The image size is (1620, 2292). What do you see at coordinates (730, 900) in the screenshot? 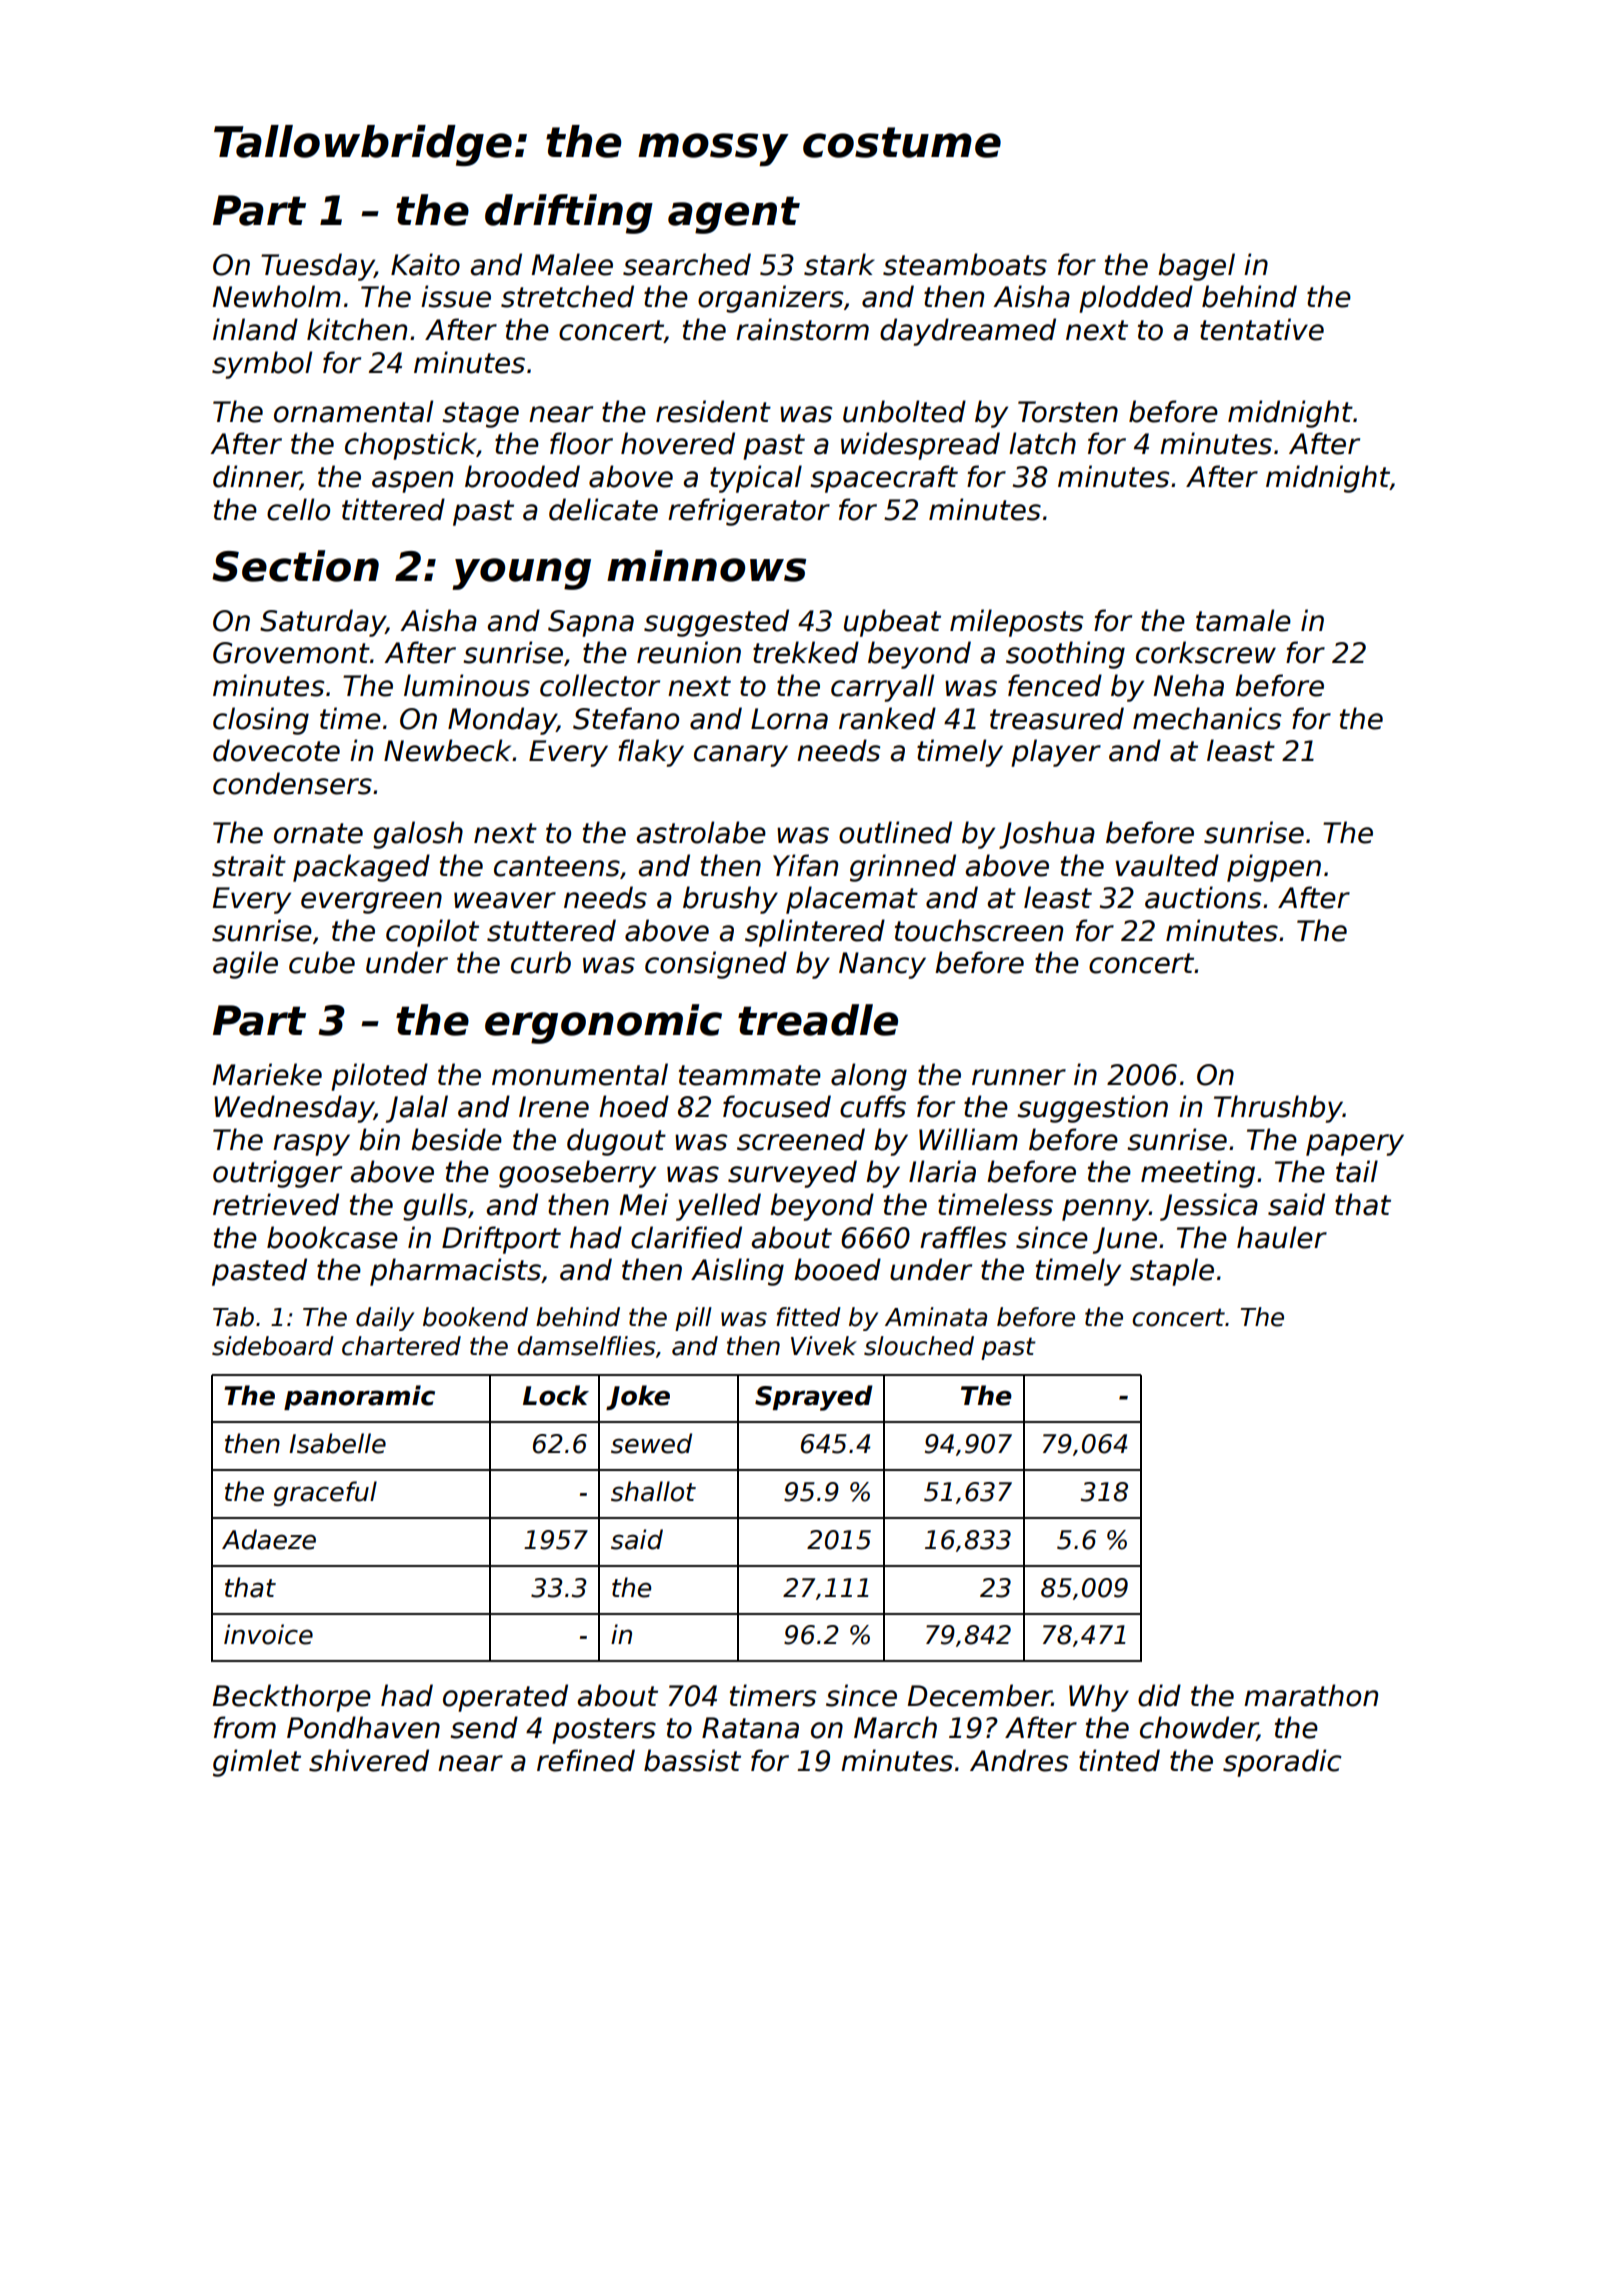
I see `brushy` at bounding box center [730, 900].
